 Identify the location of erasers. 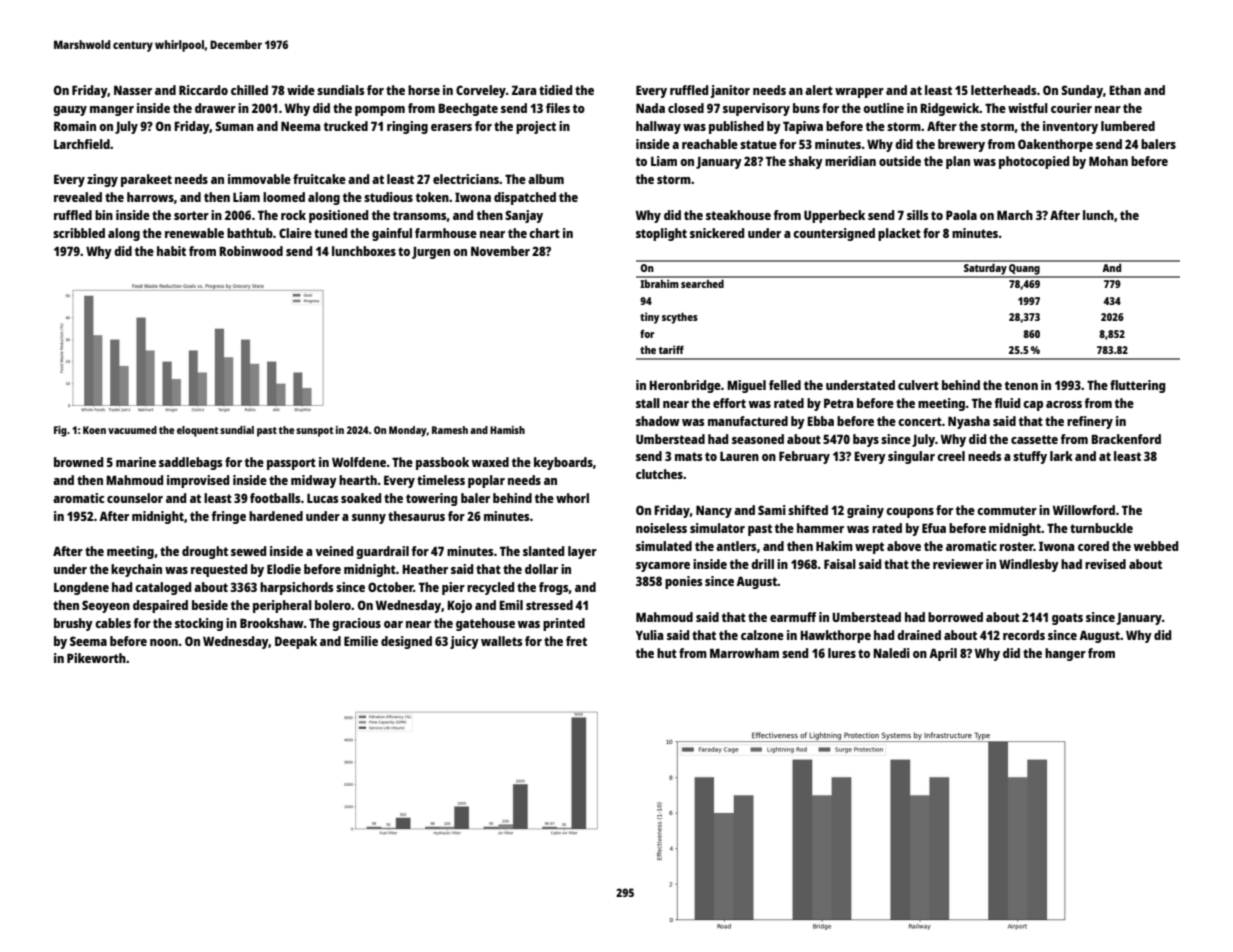
(451, 127).
